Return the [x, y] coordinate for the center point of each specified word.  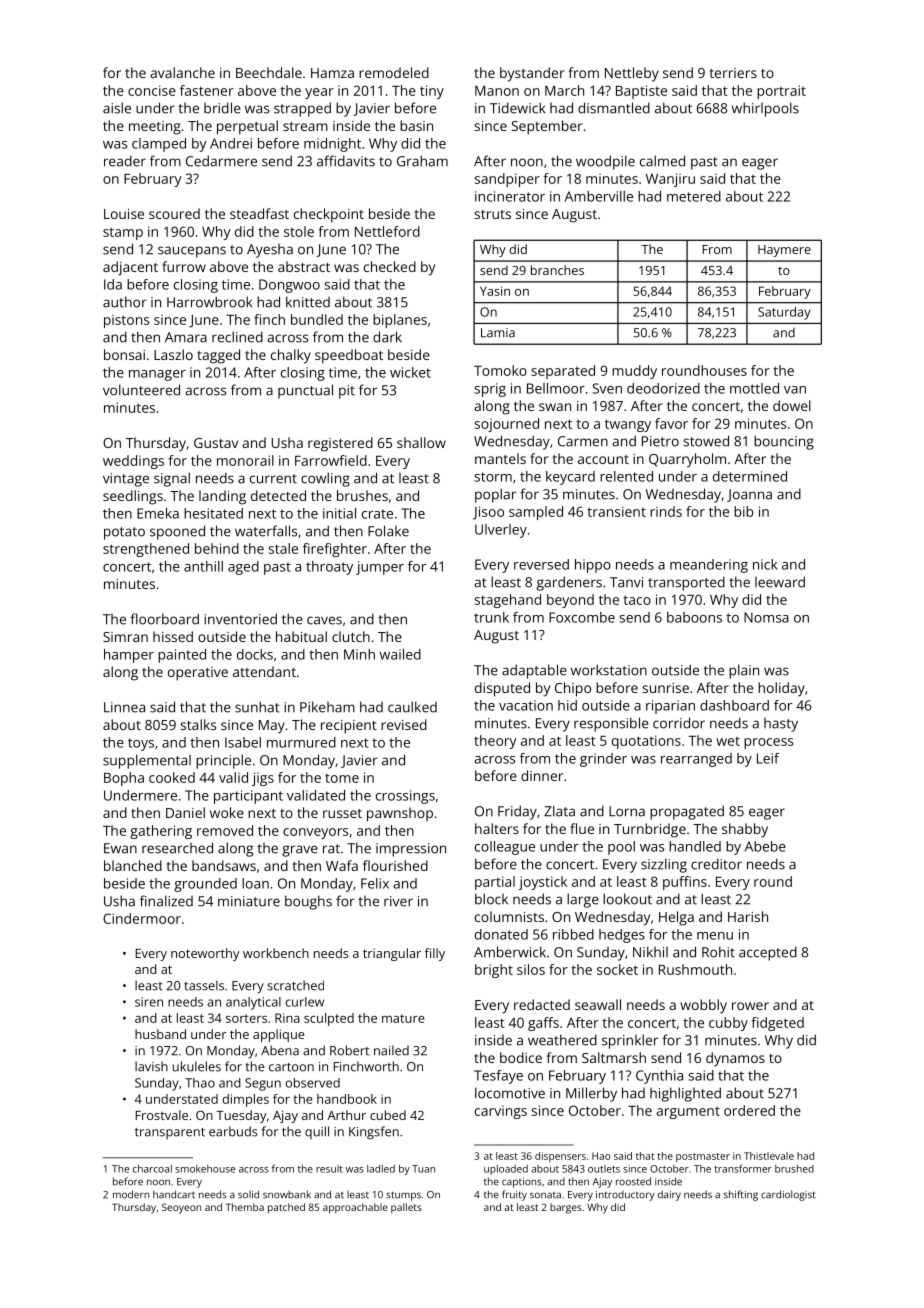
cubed [388, 1115]
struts [493, 214]
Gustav [216, 443]
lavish [151, 1066]
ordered [749, 1110]
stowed [706, 441]
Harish [748, 916]
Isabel [243, 742]
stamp [123, 233]
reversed [541, 564]
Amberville [599, 196]
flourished [395, 865]
